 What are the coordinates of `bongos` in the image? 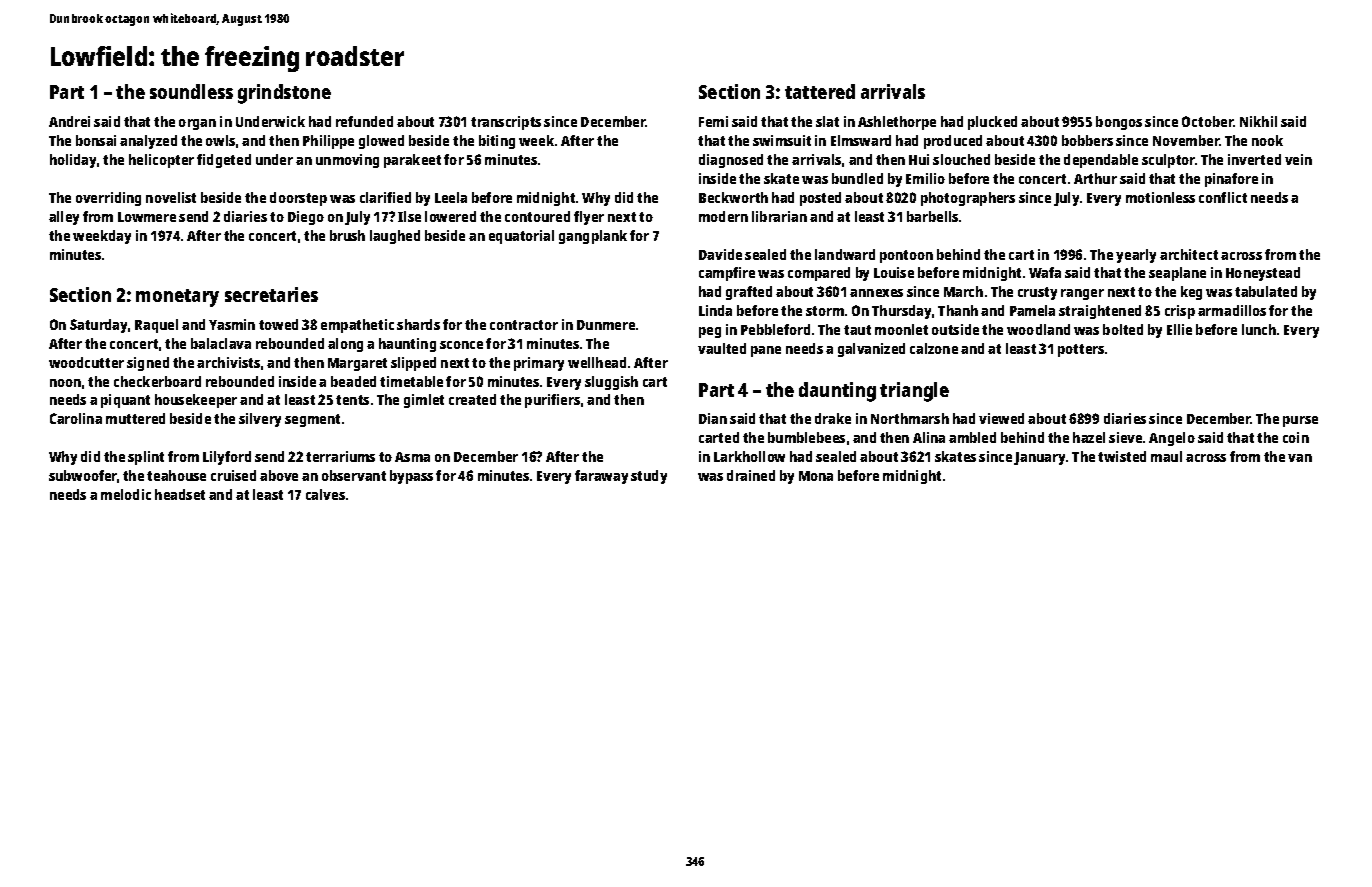 It's located at (1119, 123).
